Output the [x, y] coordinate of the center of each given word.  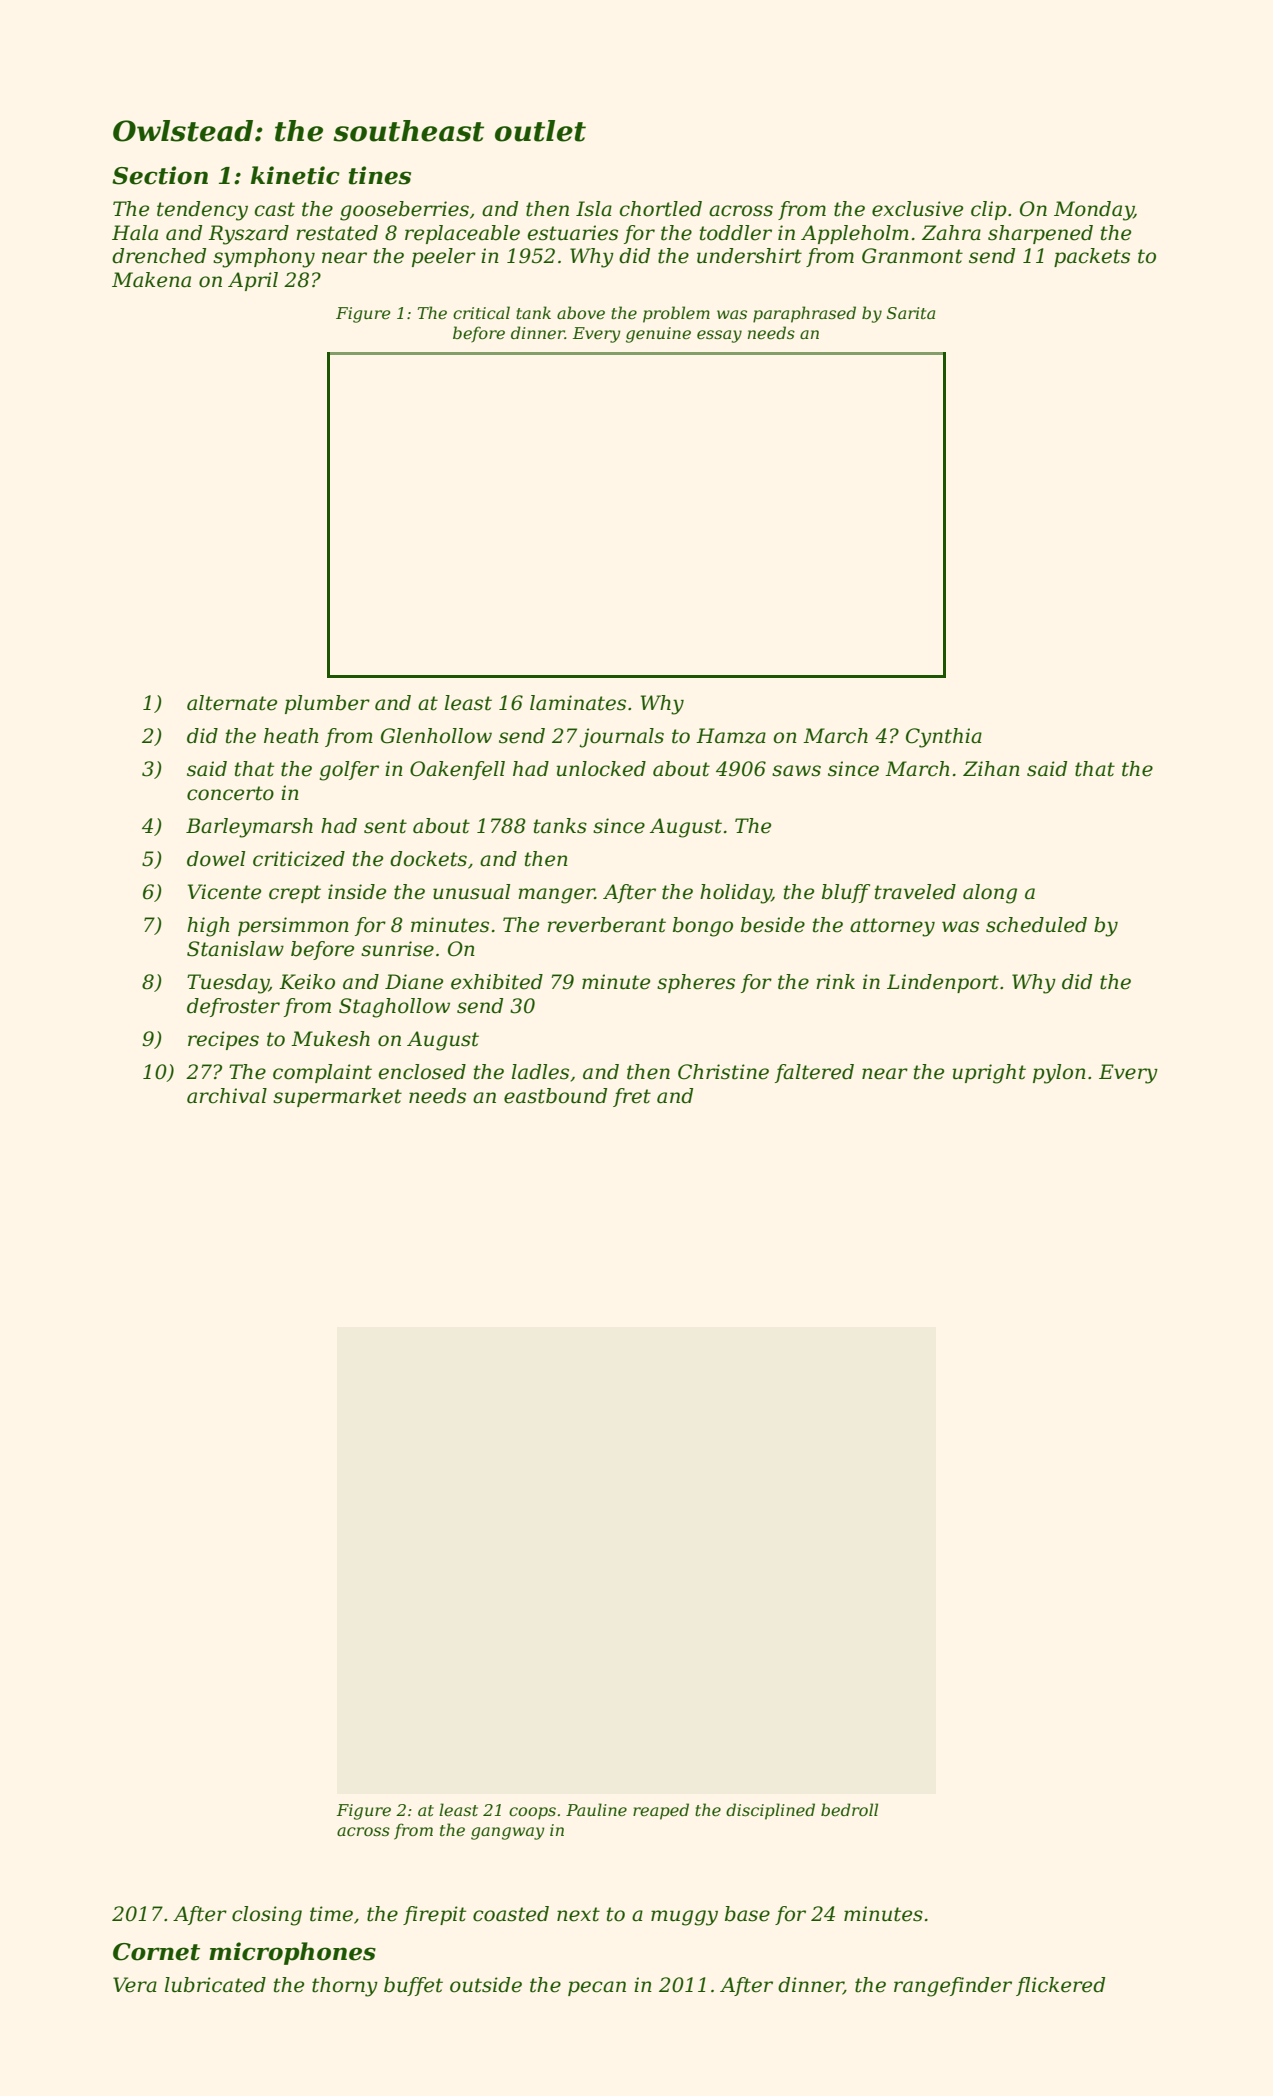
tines [380, 175]
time [331, 1914]
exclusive [917, 209]
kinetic [295, 175]
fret [632, 1097]
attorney [892, 927]
